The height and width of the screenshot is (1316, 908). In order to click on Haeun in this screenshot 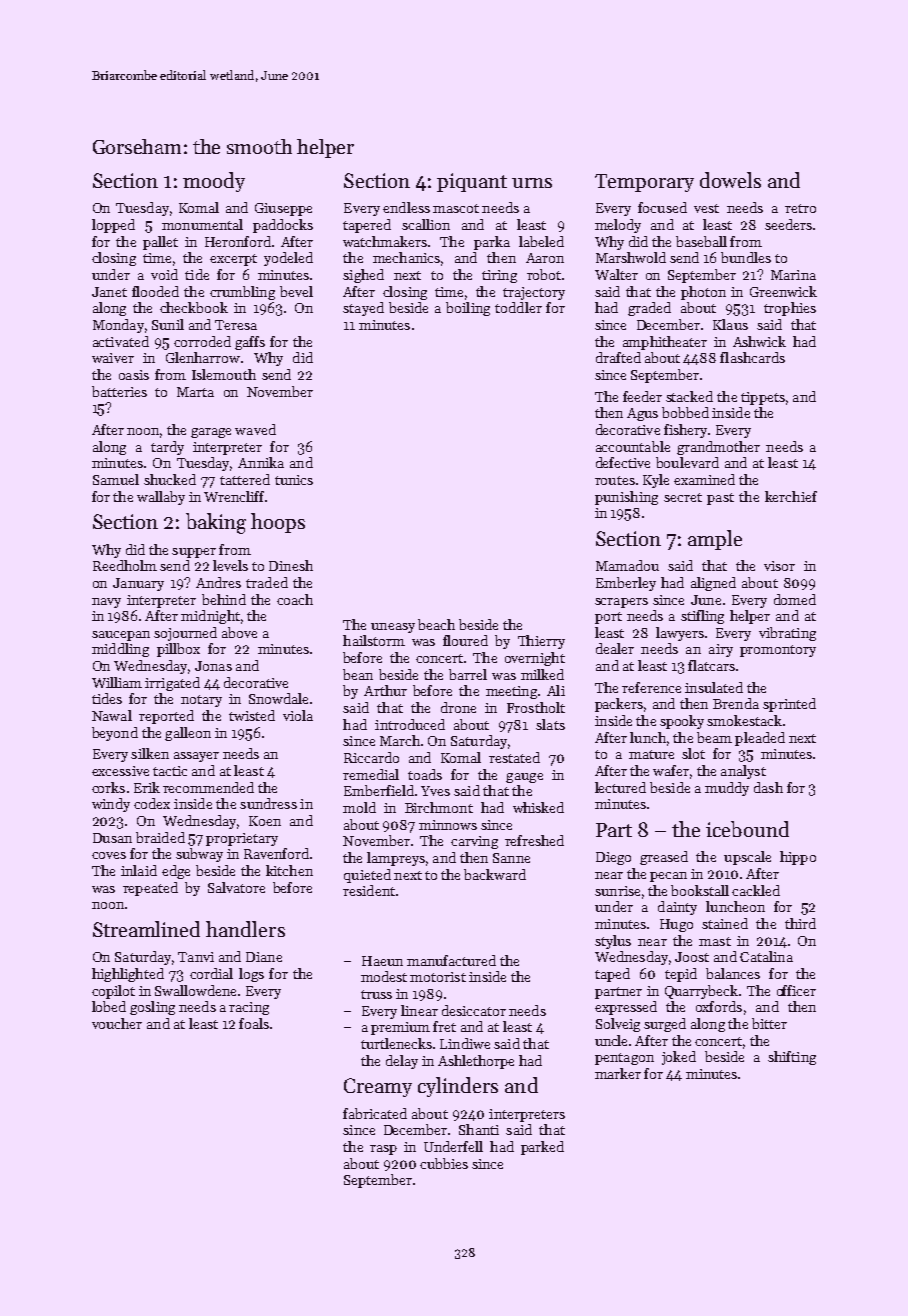, I will do `click(382, 961)`.
